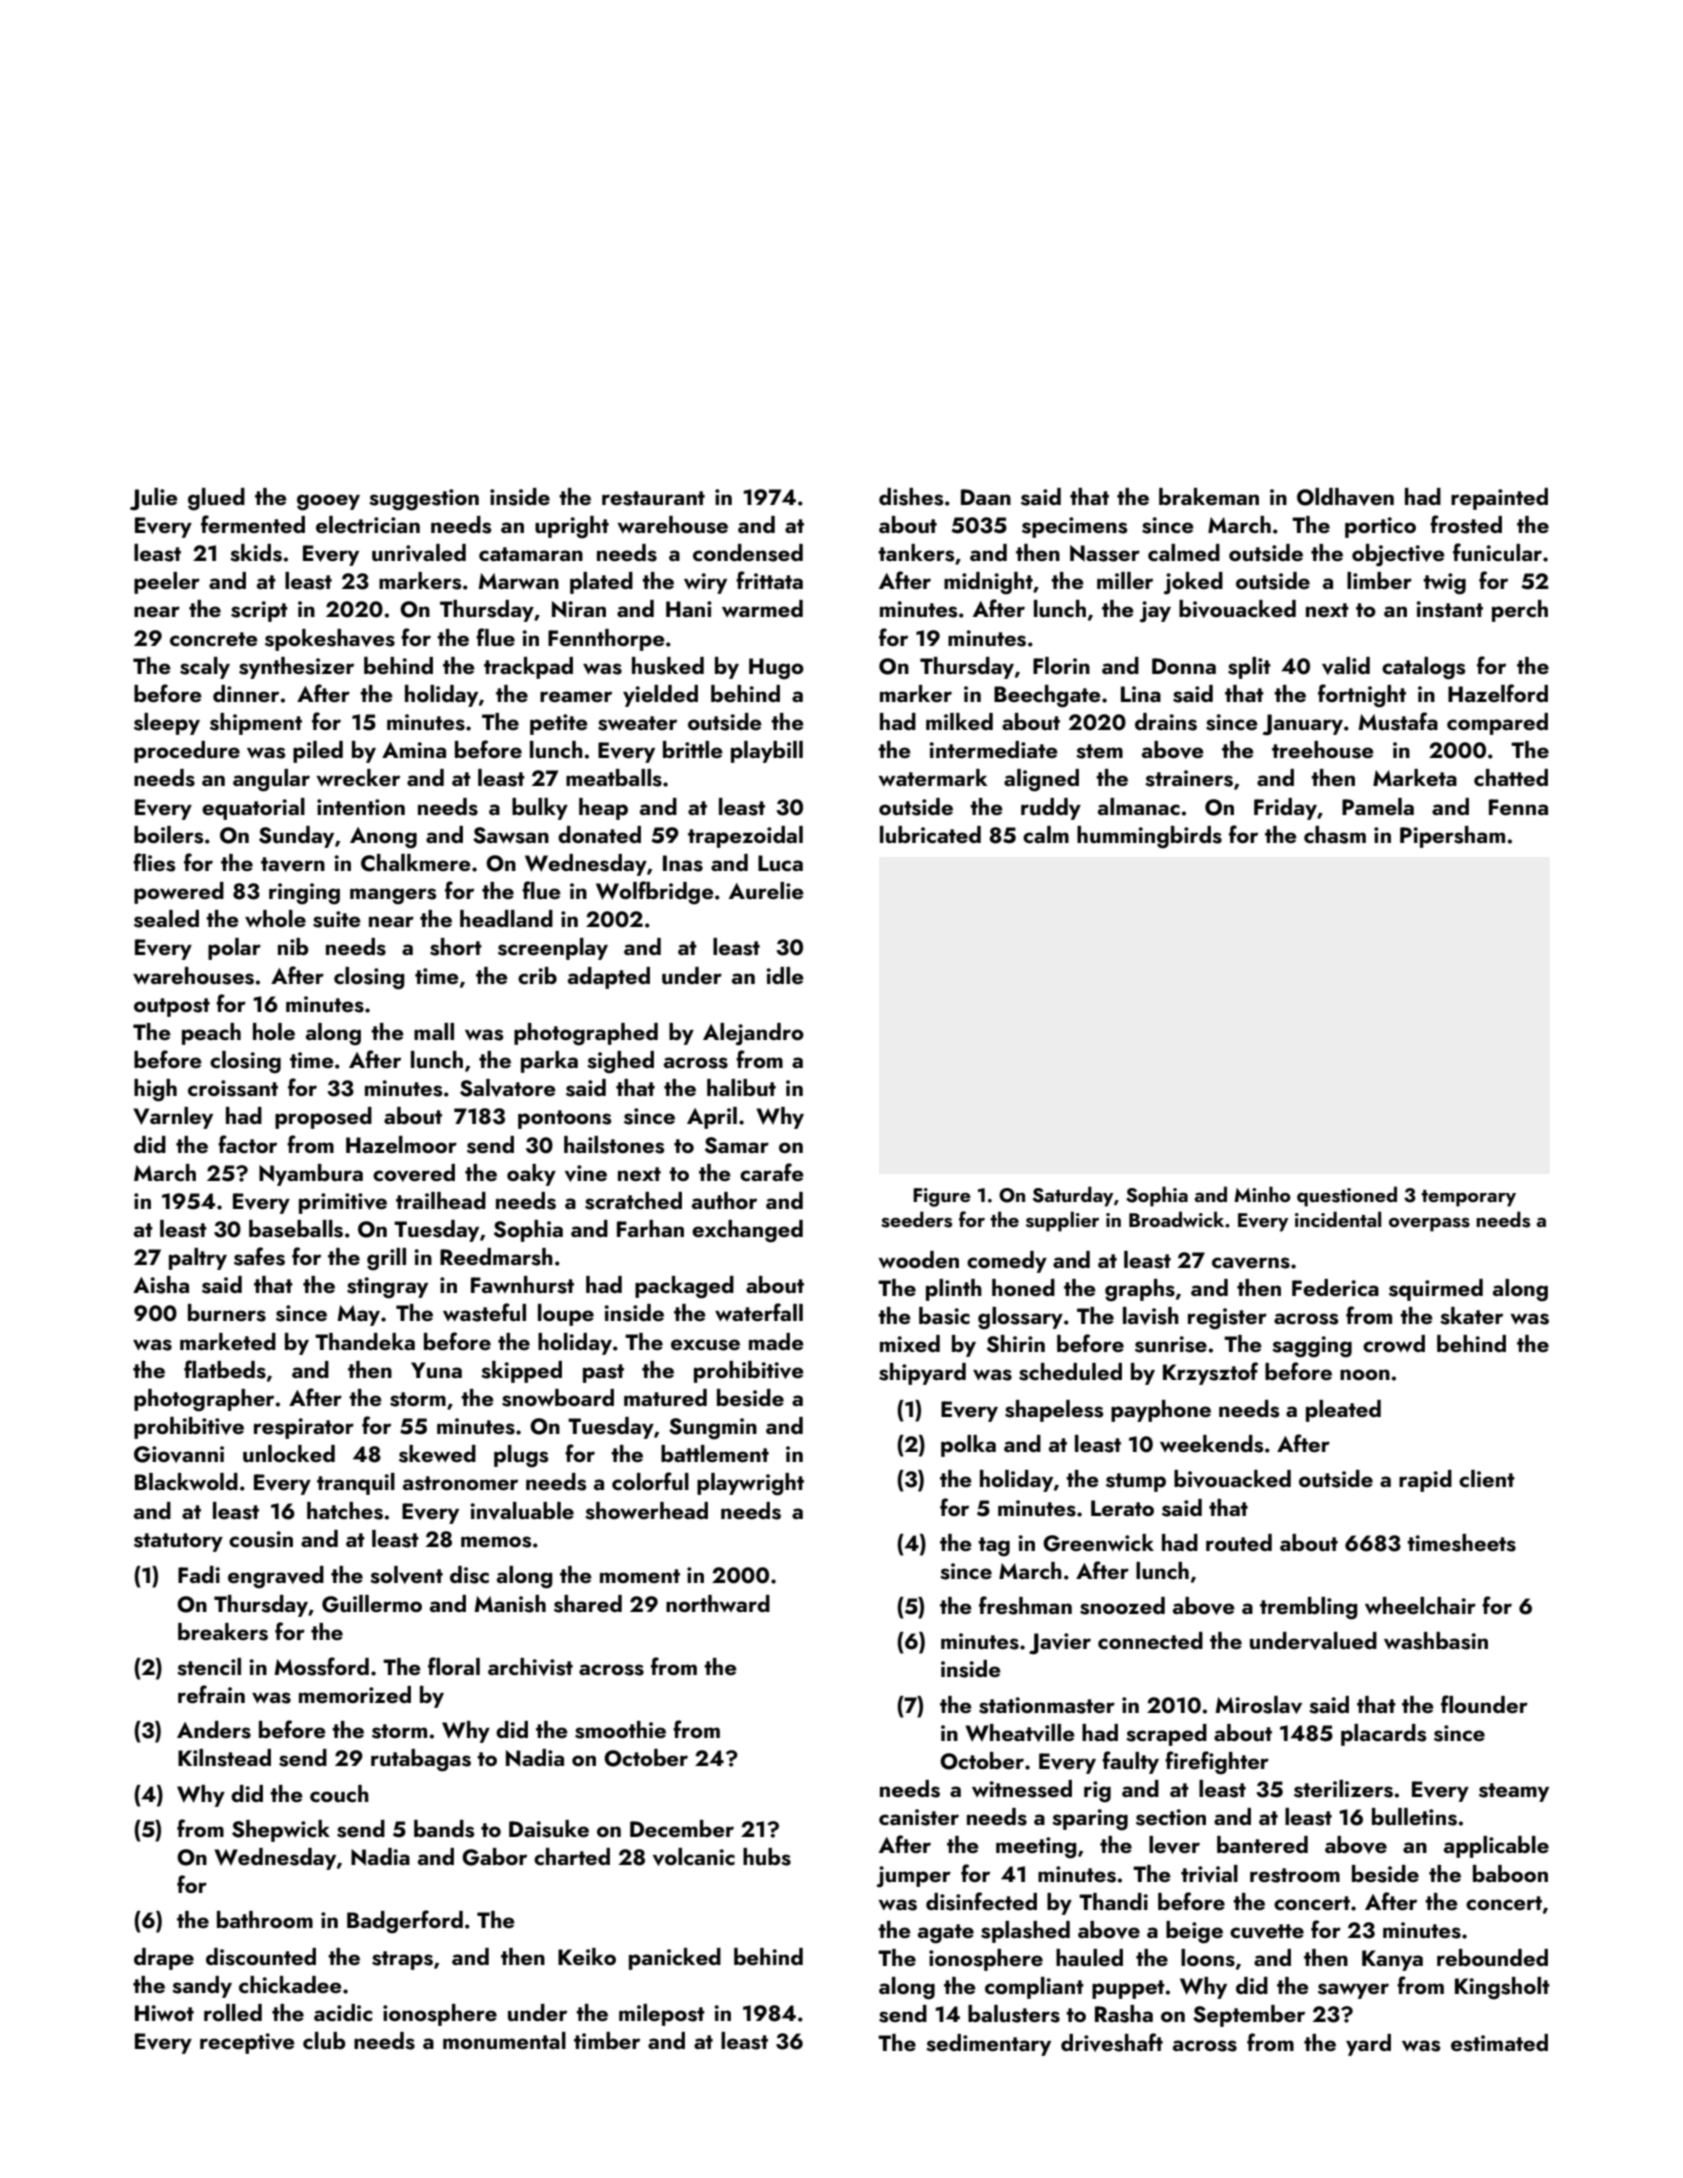  What do you see at coordinates (198, 1259) in the document?
I see `paltry` at bounding box center [198, 1259].
